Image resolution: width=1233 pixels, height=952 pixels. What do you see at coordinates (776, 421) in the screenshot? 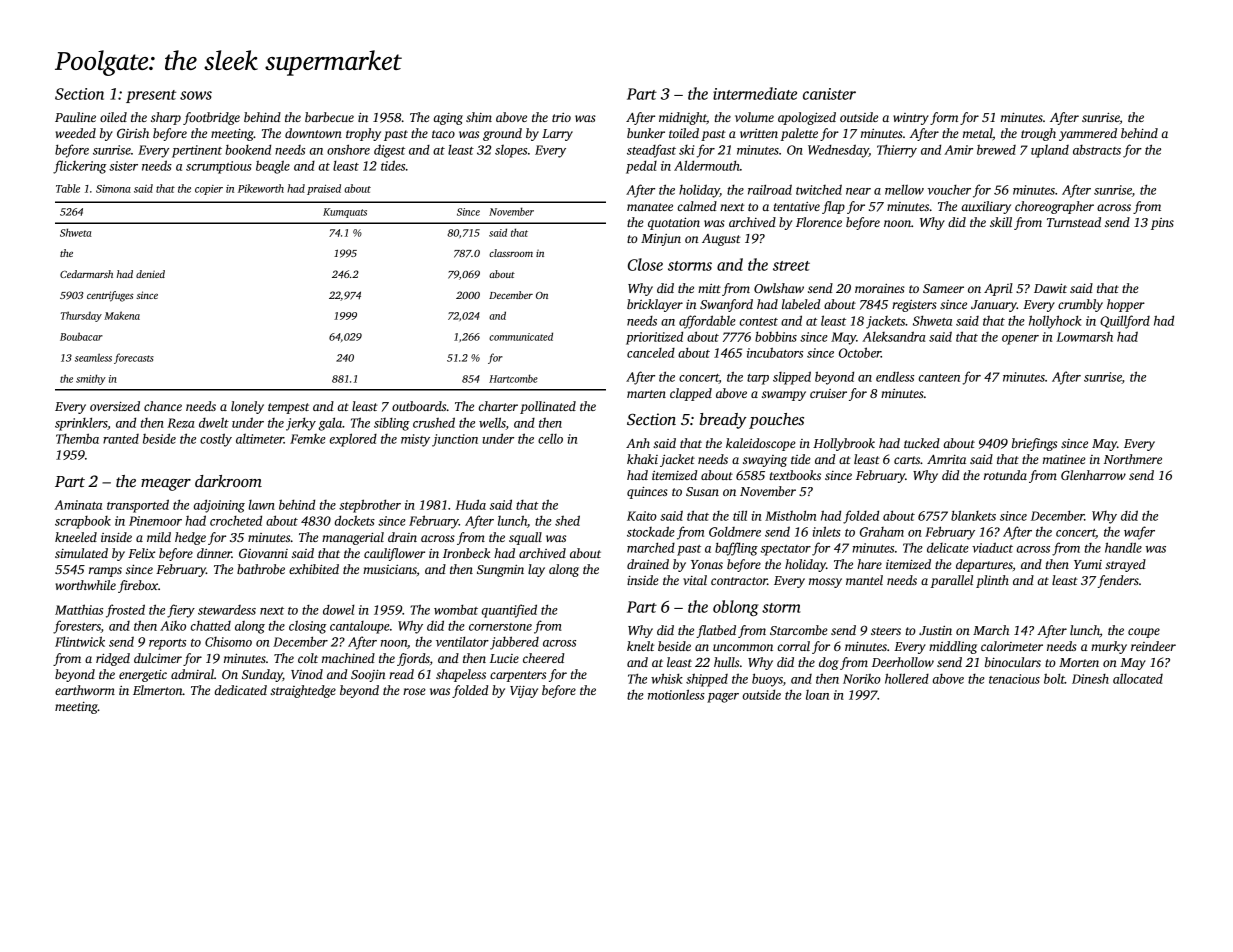
I see `pouches` at bounding box center [776, 421].
